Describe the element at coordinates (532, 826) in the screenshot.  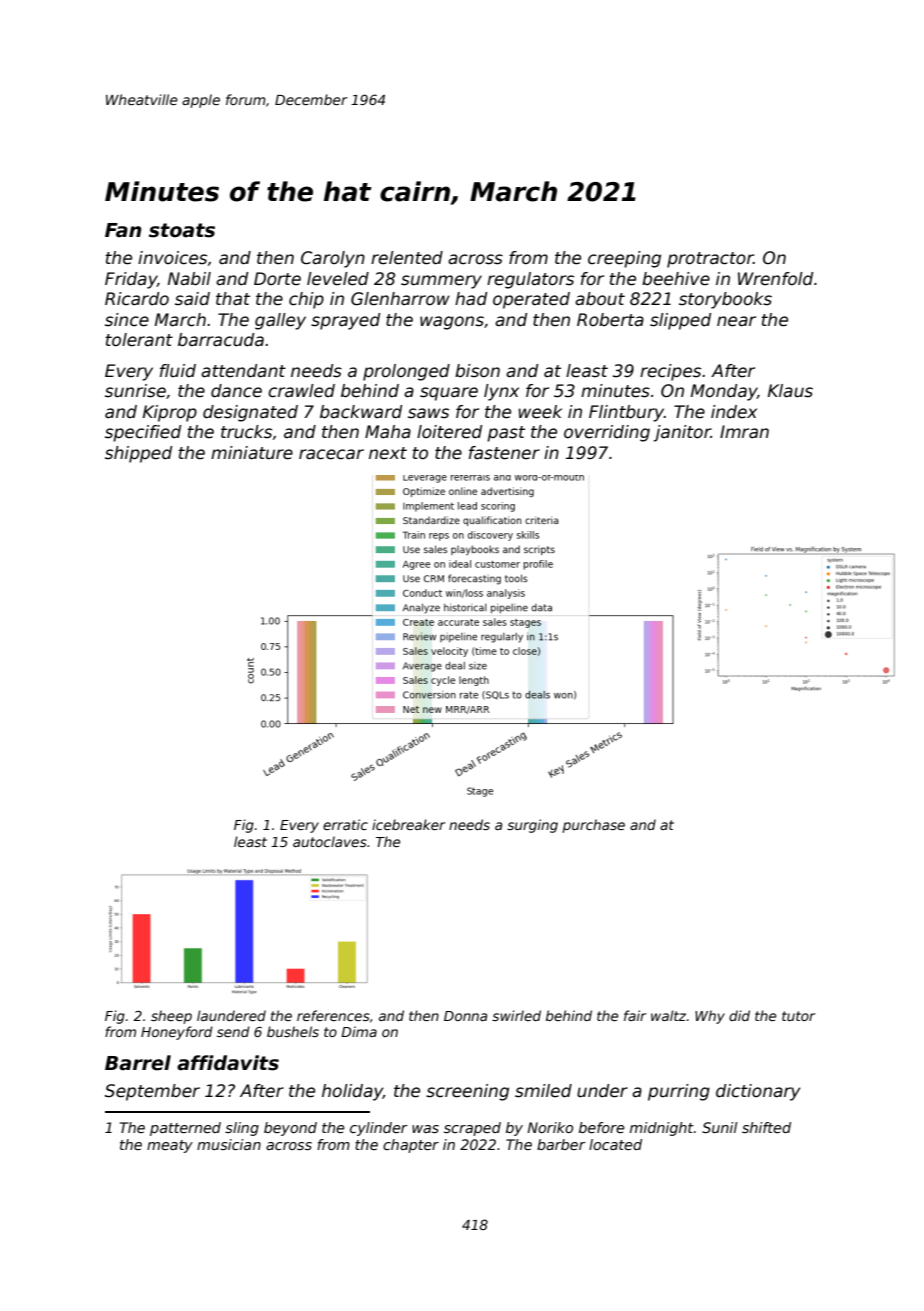
I see `surging` at that location.
